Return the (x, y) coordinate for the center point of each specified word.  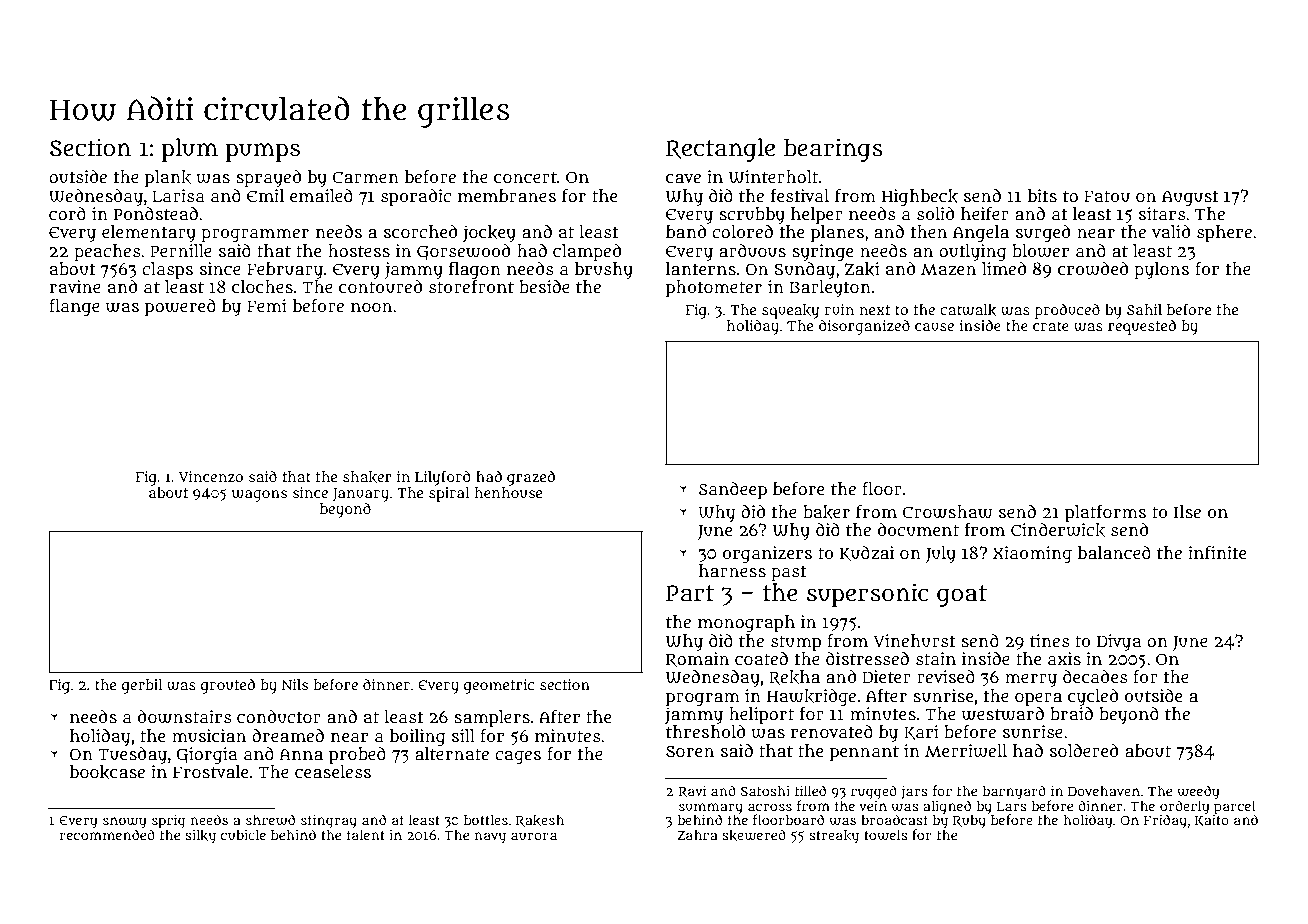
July (941, 554)
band (686, 231)
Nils (295, 684)
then (929, 231)
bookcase (107, 772)
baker (826, 512)
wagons (259, 496)
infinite (1217, 553)
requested (1142, 327)
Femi (267, 305)
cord (67, 213)
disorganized (864, 327)
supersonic (868, 595)
